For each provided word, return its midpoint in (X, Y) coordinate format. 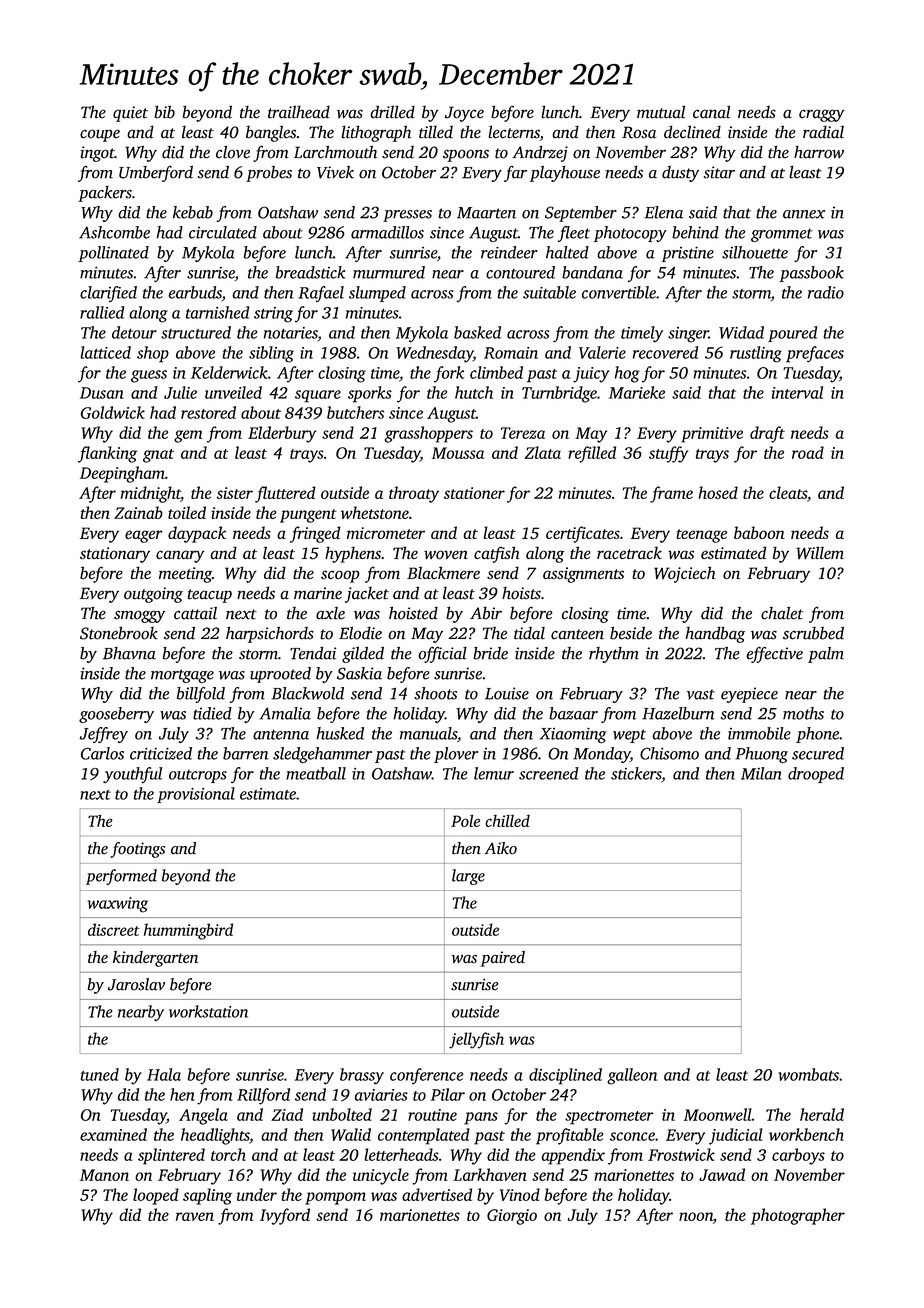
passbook (811, 274)
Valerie (602, 352)
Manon (104, 1175)
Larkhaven (490, 1174)
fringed (315, 534)
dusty (680, 174)
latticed (105, 352)
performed (121, 877)
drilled (392, 112)
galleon (632, 1076)
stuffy (668, 454)
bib (164, 112)
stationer (474, 493)
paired (503, 959)
